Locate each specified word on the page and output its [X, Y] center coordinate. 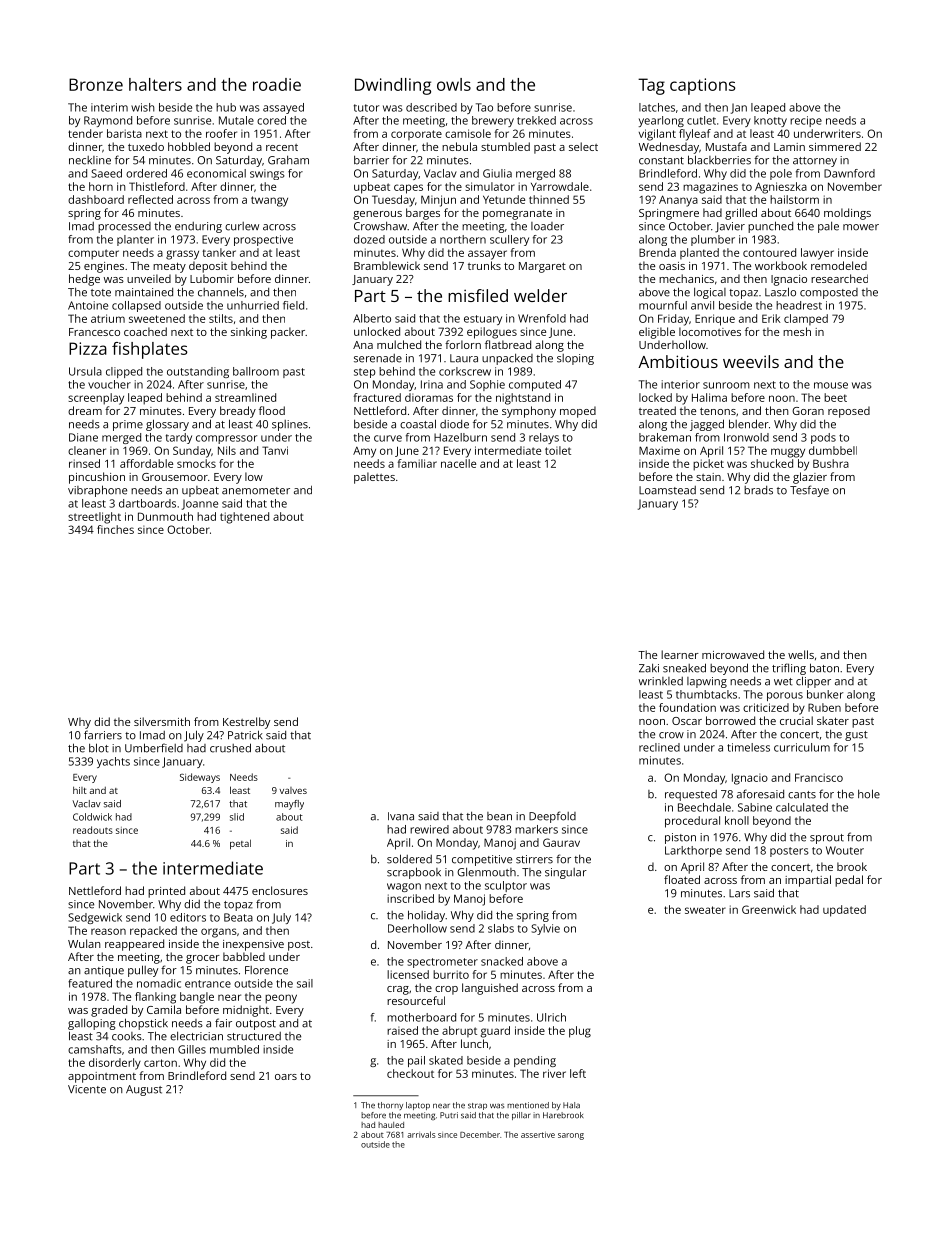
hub [226, 107]
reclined [659, 747]
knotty [770, 121]
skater [833, 720]
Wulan [84, 943]
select [583, 146]
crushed [230, 748]
